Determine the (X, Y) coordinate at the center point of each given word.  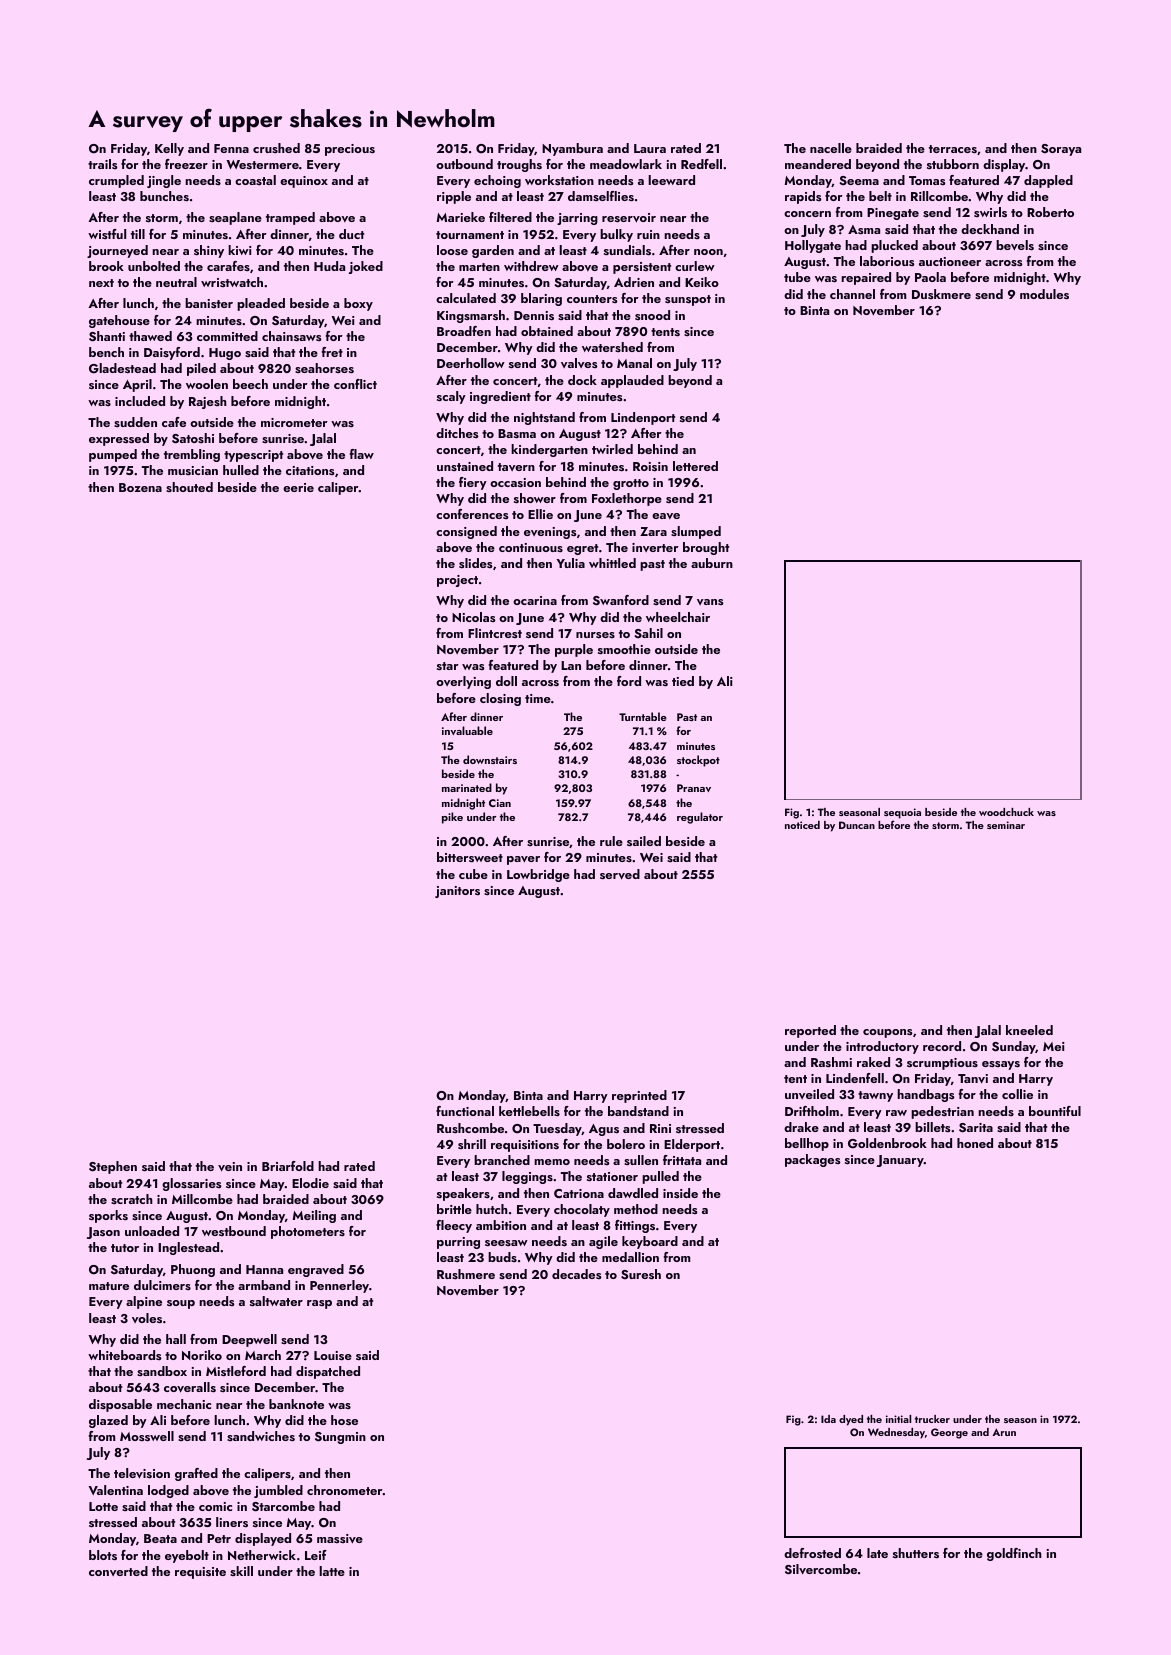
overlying (463, 682)
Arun (1004, 1432)
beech (250, 384)
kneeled (1029, 1030)
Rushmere (466, 1274)
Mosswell (147, 1436)
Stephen (113, 1167)
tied (683, 681)
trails (102, 164)
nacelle (831, 148)
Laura (650, 148)
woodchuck (1006, 812)
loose (452, 250)
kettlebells (529, 1111)
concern (807, 214)
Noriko (202, 1355)
